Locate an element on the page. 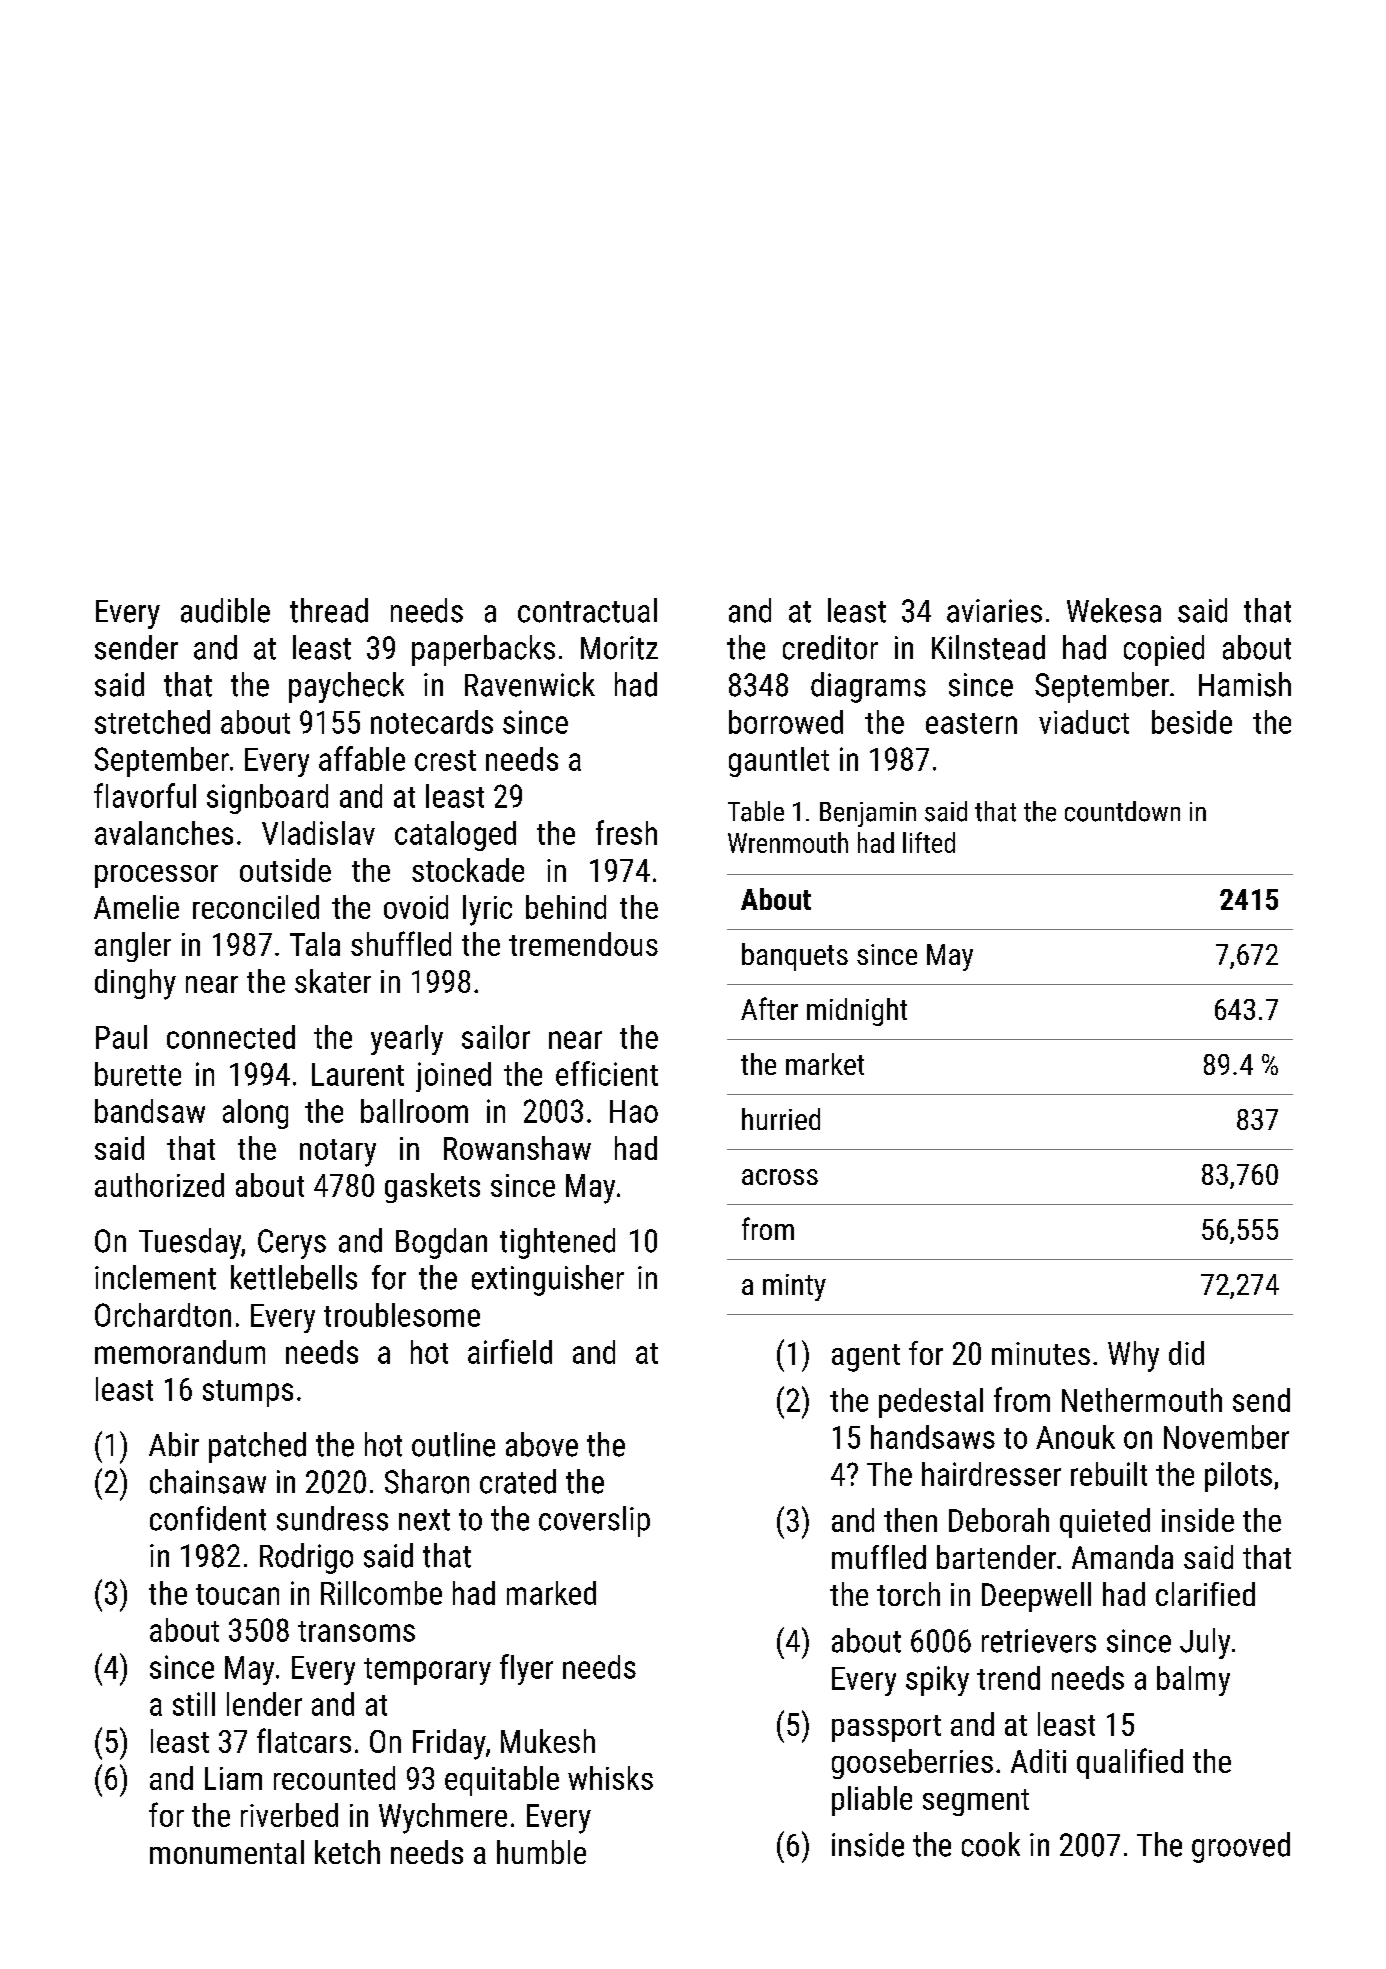 This page has height=1969, width=1386. riverbed is located at coordinates (289, 1815).
